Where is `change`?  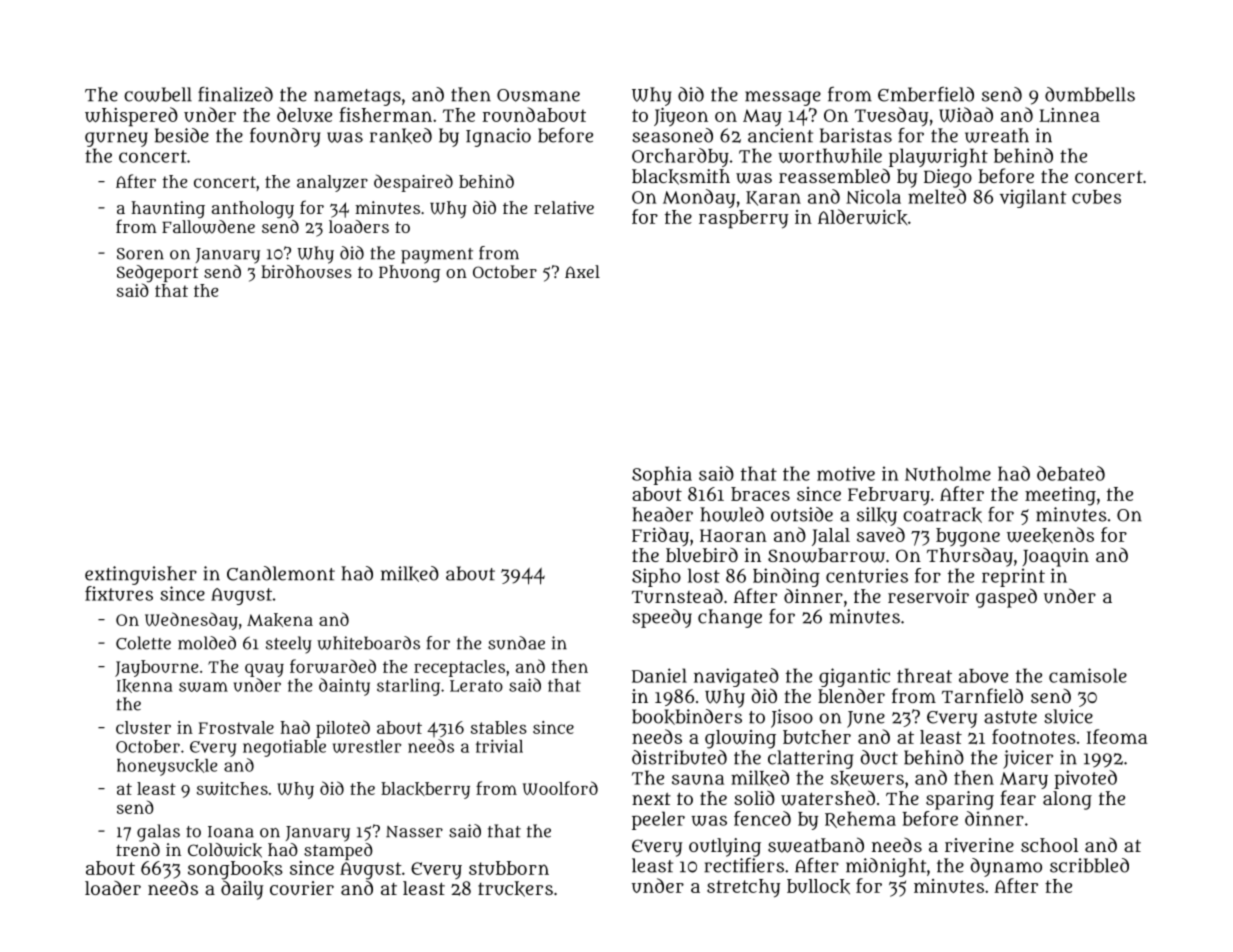 change is located at coordinates (730, 618).
